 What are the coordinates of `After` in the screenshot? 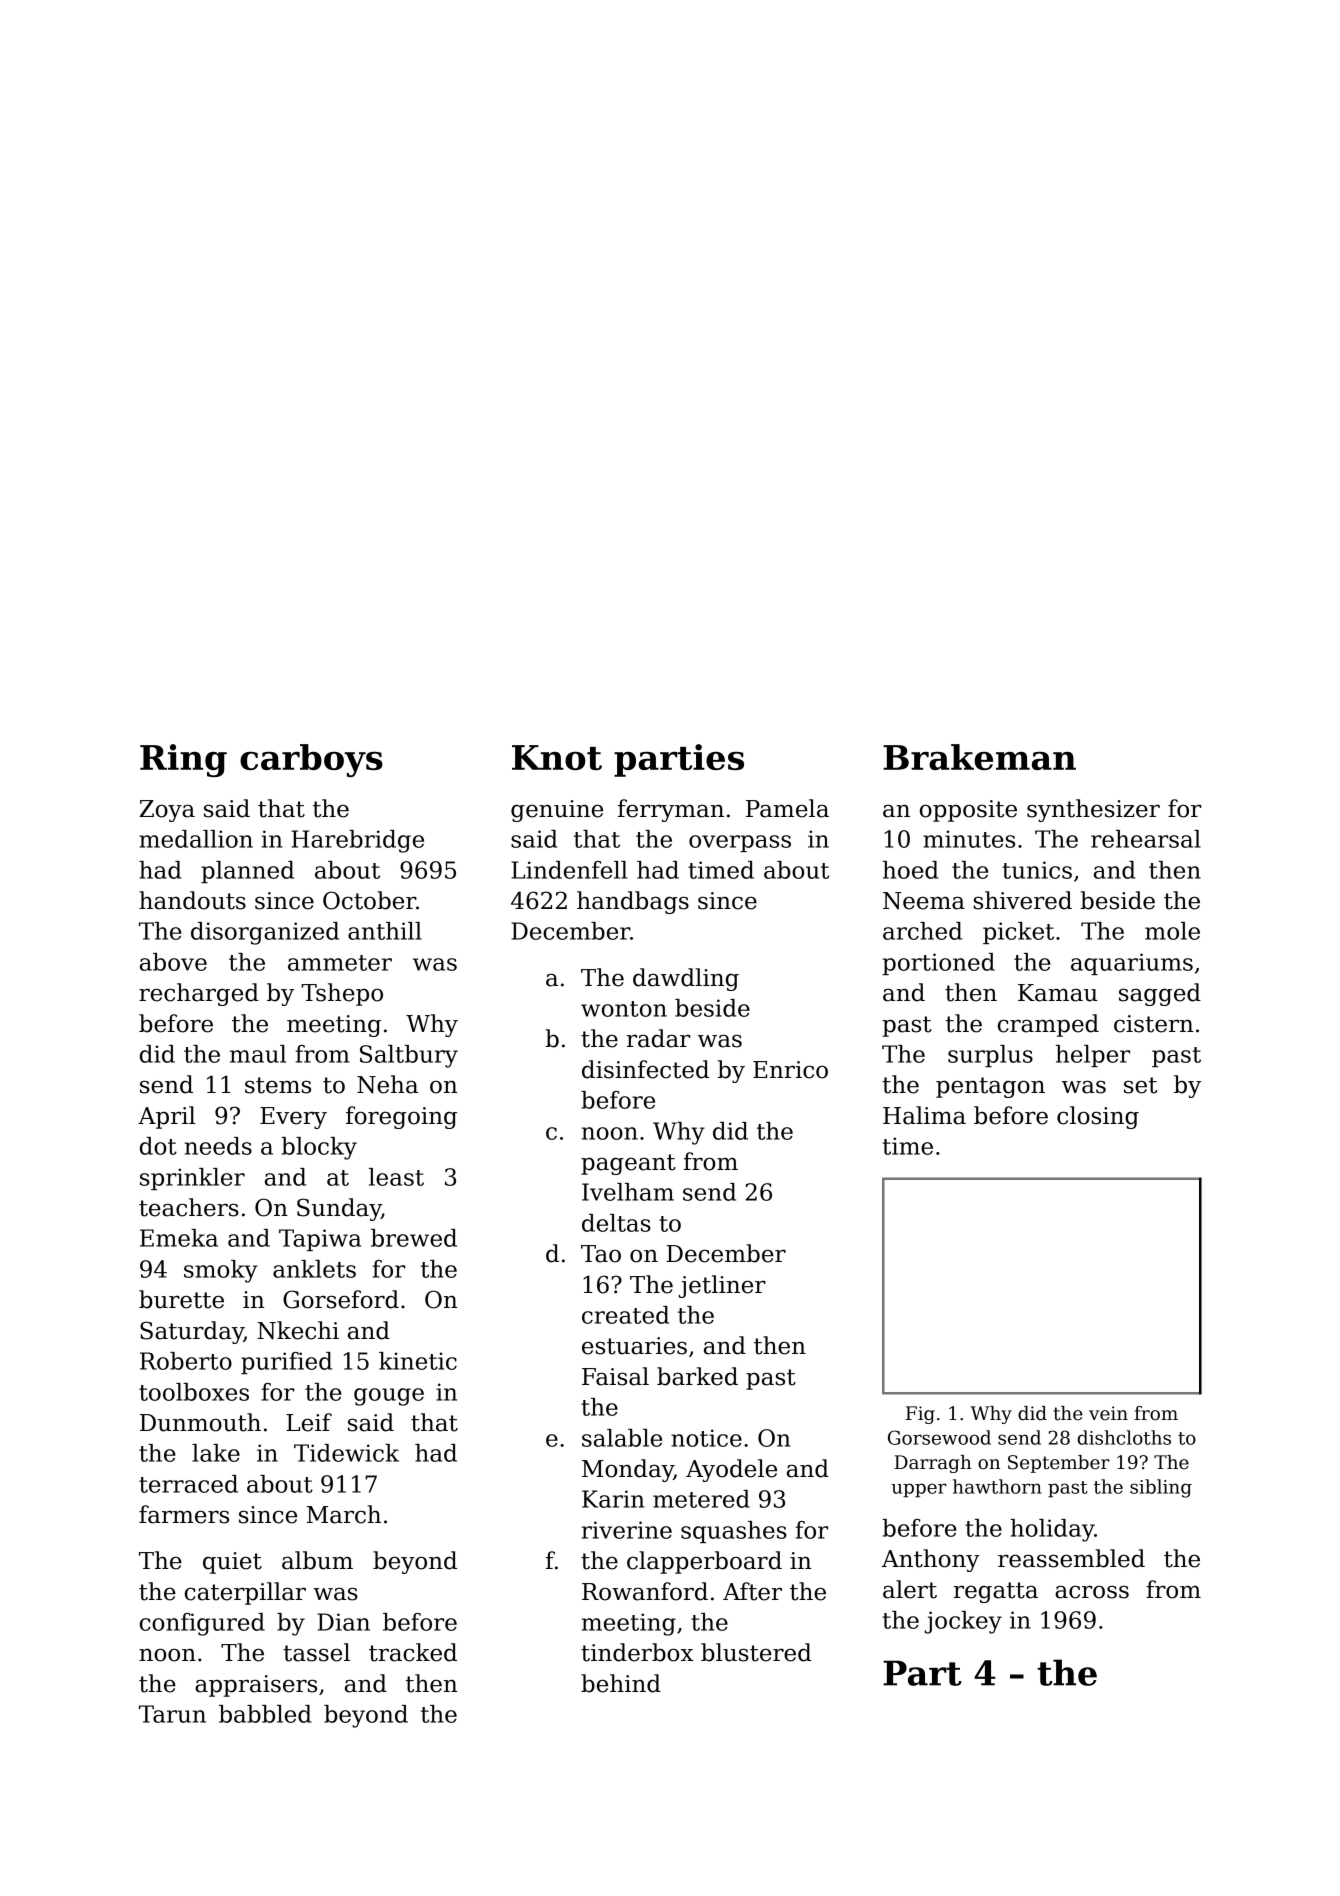 It's located at (752, 1591).
